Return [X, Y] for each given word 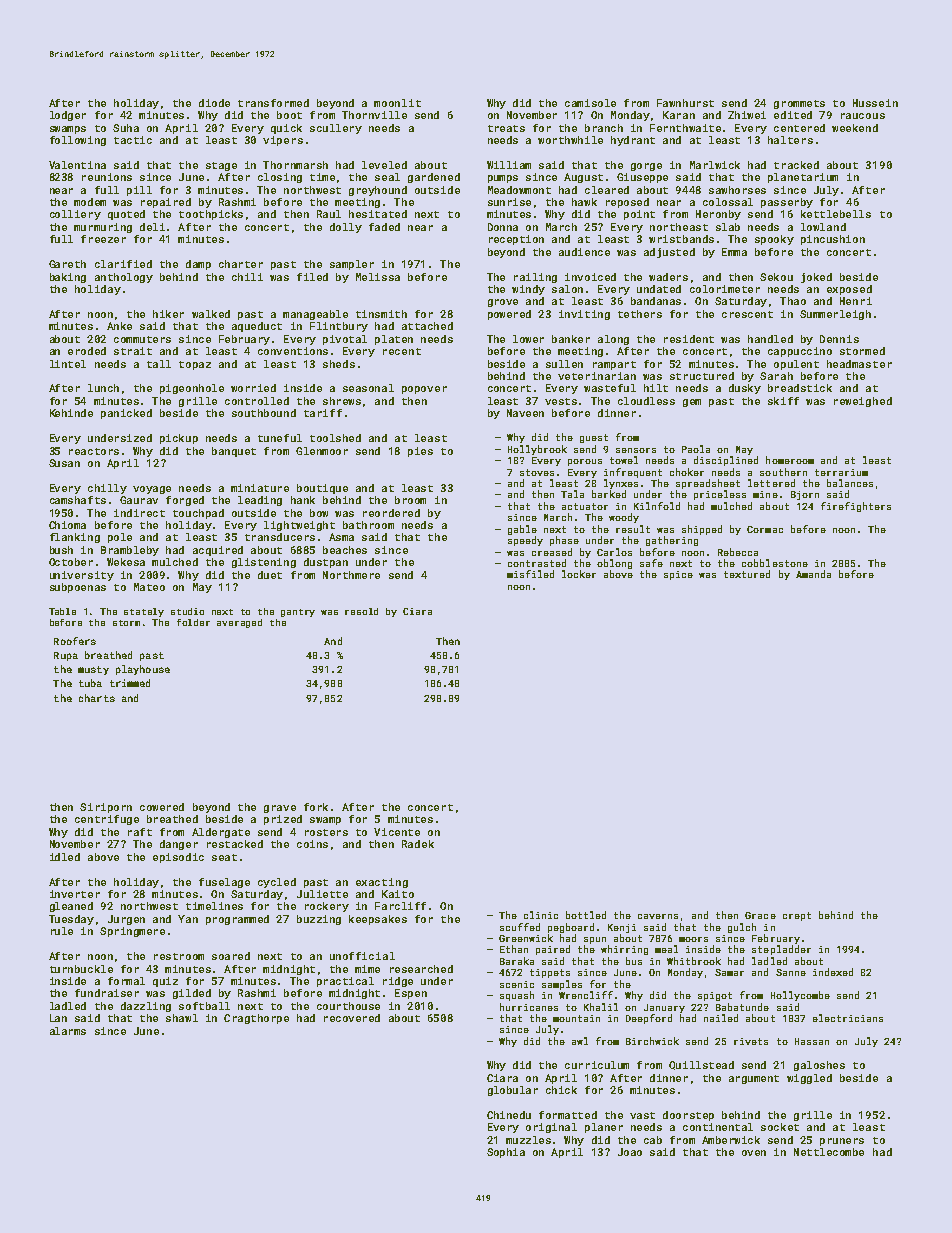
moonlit [397, 103]
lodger [68, 116]
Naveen [525, 413]
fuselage [224, 883]
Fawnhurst [685, 103]
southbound [264, 413]
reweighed [863, 402]
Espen [411, 994]
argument [754, 1079]
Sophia [506, 1153]
